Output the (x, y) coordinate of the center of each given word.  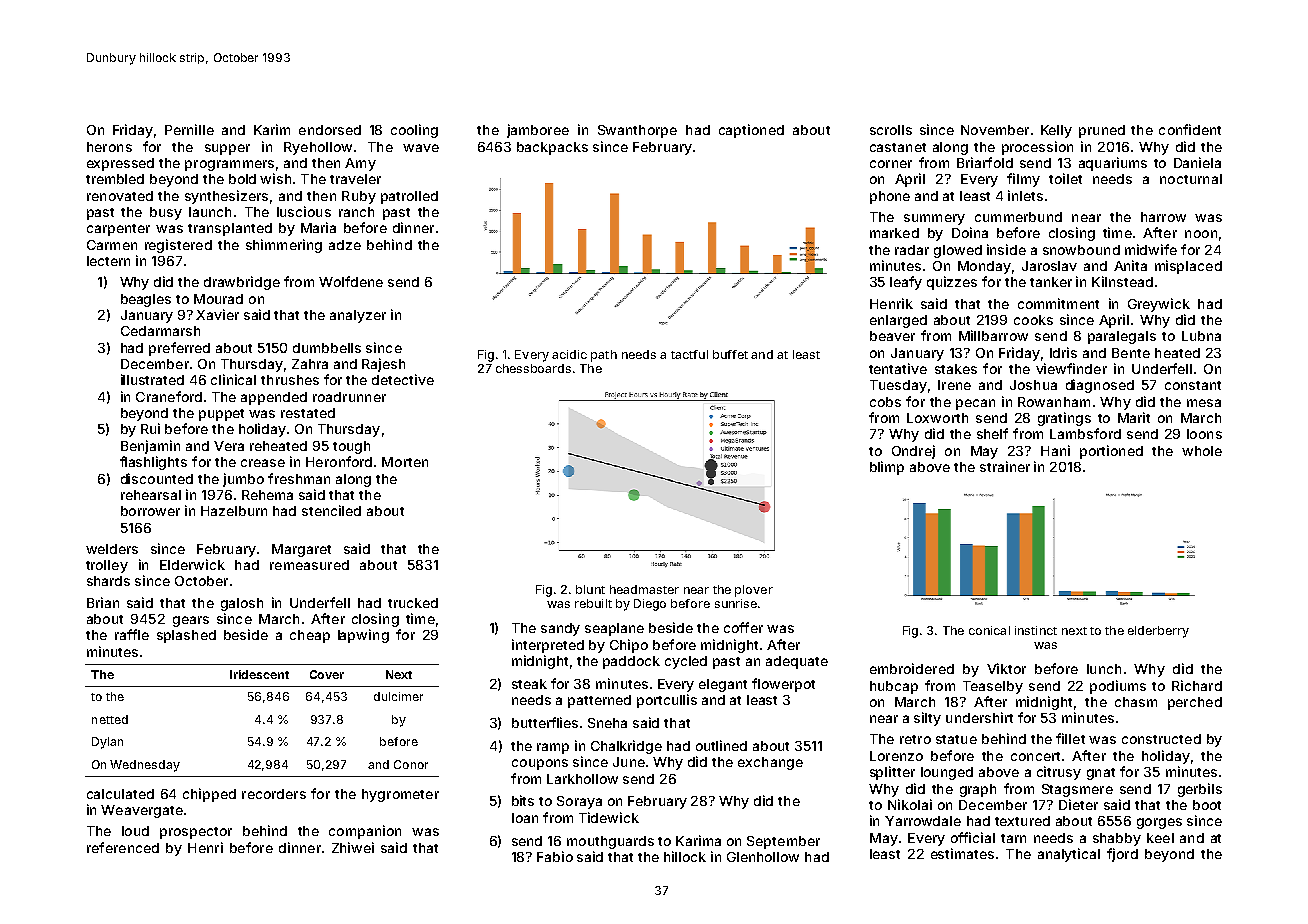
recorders (274, 794)
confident (1190, 129)
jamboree (538, 131)
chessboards (533, 368)
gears (191, 621)
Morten (405, 462)
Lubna (1201, 336)
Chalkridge (626, 747)
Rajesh (383, 365)
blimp (887, 468)
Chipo (629, 646)
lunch (1104, 669)
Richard (1197, 685)
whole (1202, 451)
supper (227, 149)
